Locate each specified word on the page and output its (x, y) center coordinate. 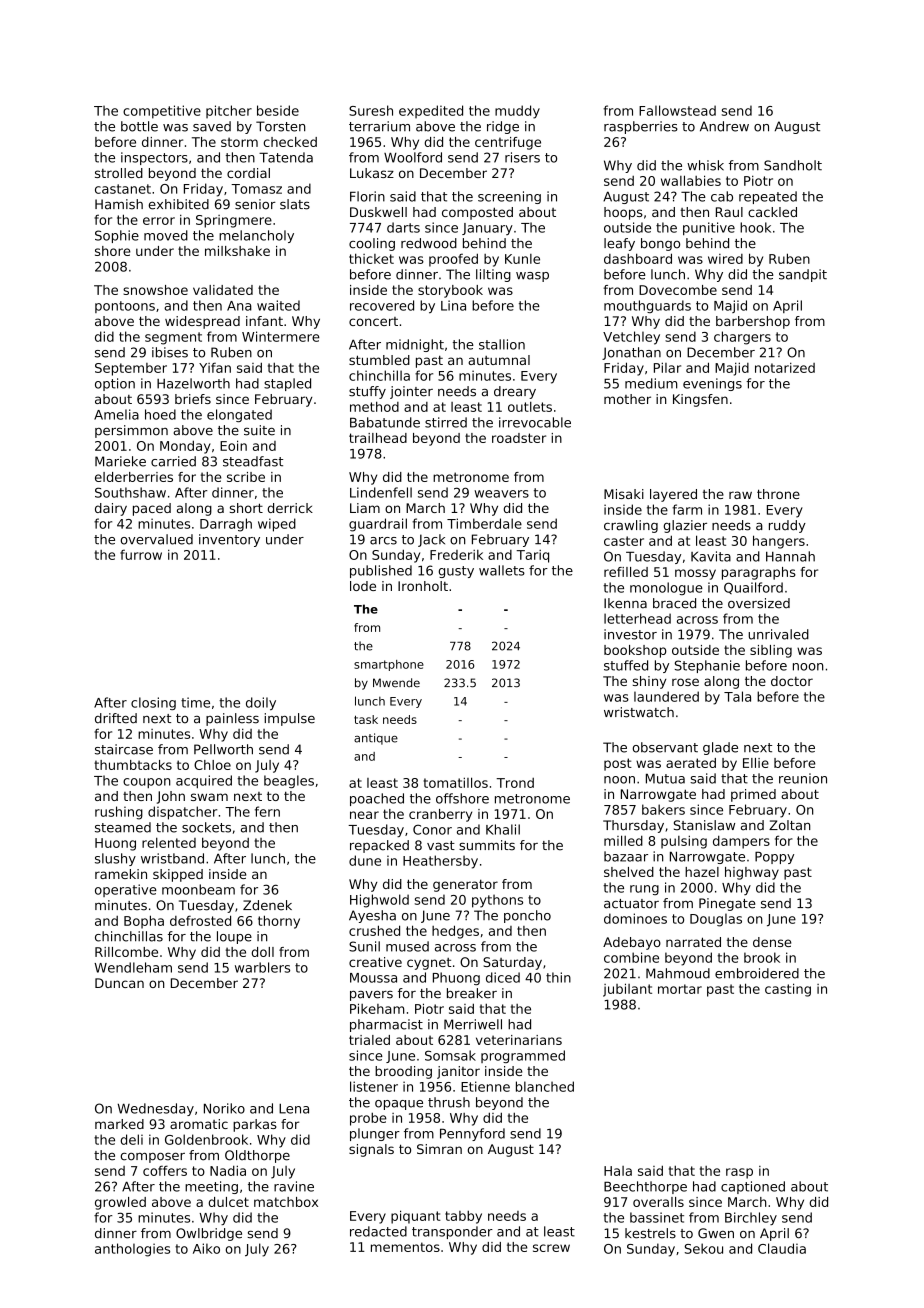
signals (371, 1150)
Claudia (782, 1248)
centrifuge (508, 143)
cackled (772, 212)
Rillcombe (126, 952)
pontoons (125, 307)
